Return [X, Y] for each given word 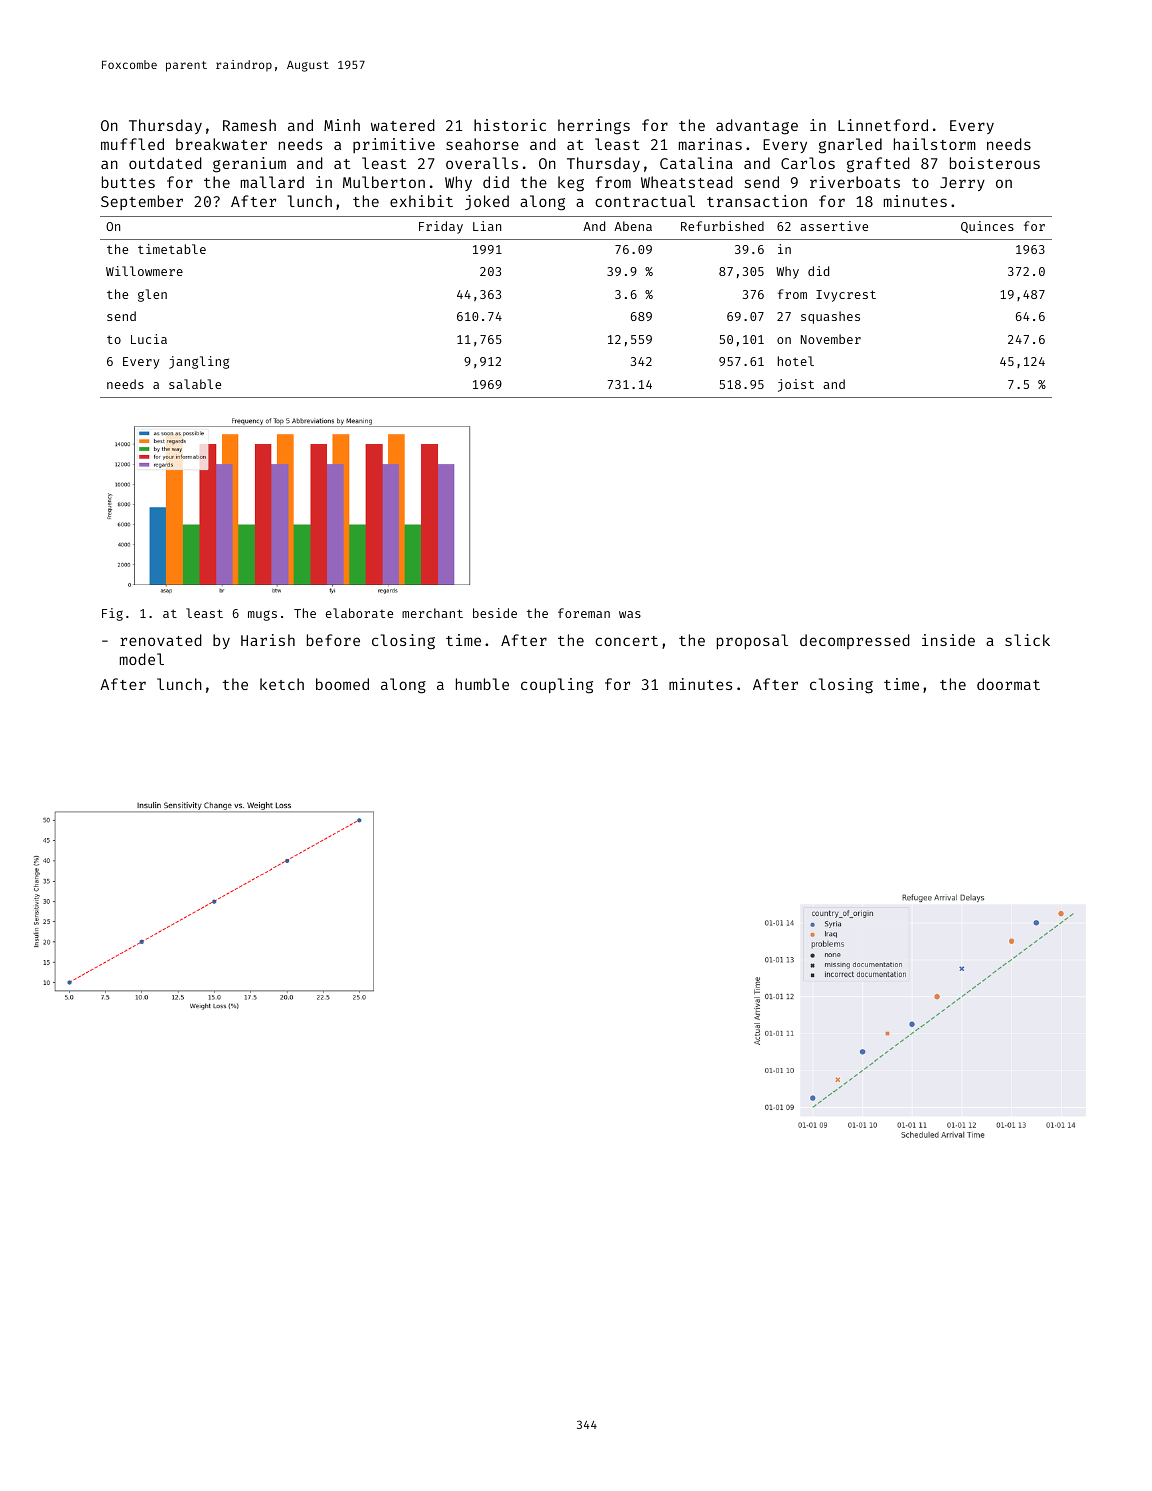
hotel [796, 361]
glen [152, 295]
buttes [128, 182]
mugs [262, 615]
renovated [161, 640]
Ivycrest [846, 296]
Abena [633, 226]
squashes [830, 317]
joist [796, 385]
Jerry [962, 184]
